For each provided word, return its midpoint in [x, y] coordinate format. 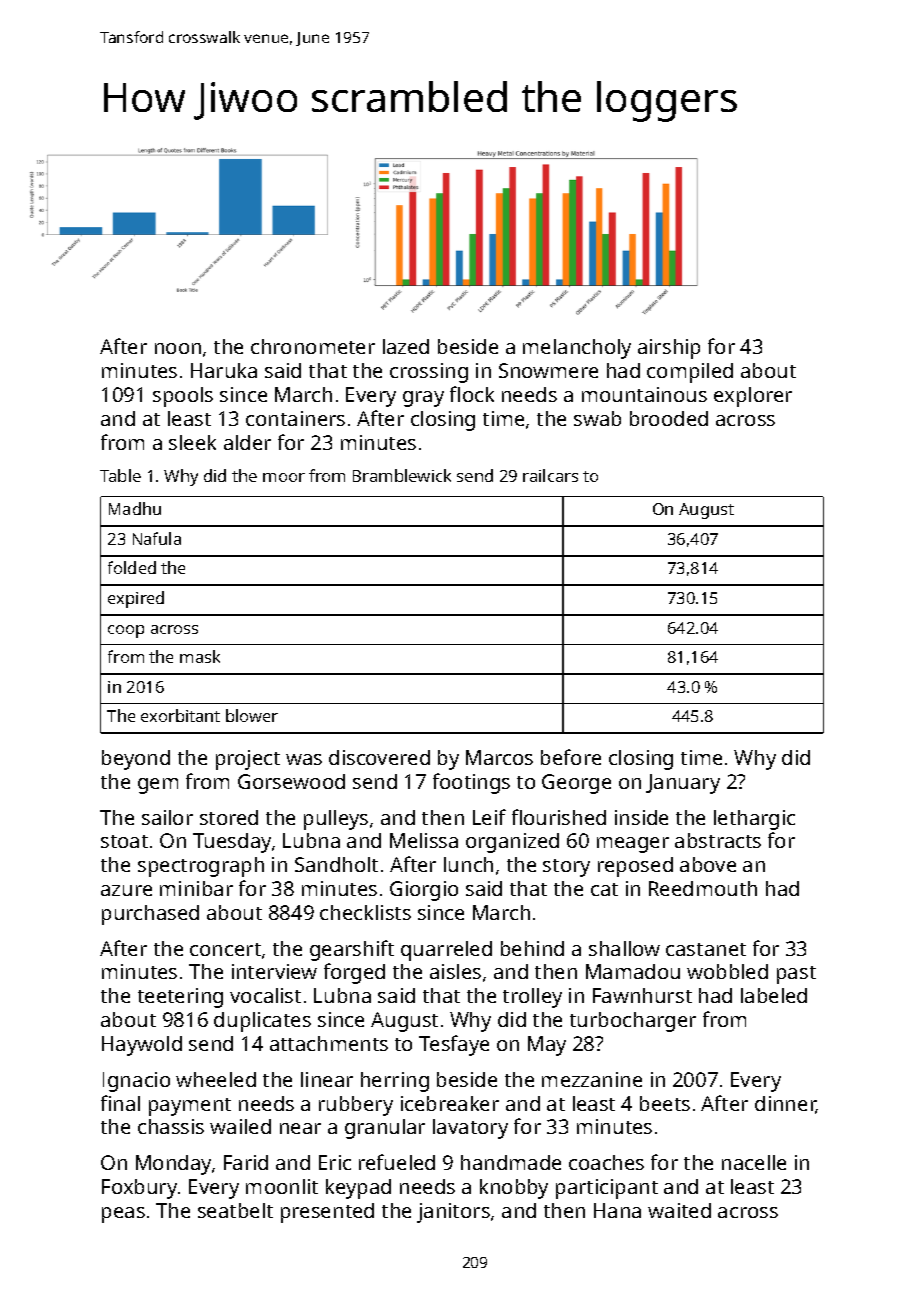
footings [471, 783]
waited [679, 1210]
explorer [753, 397]
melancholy [577, 349]
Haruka [224, 370]
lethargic [754, 820]
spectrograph [201, 867]
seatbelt [235, 1210]
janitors [453, 1213]
